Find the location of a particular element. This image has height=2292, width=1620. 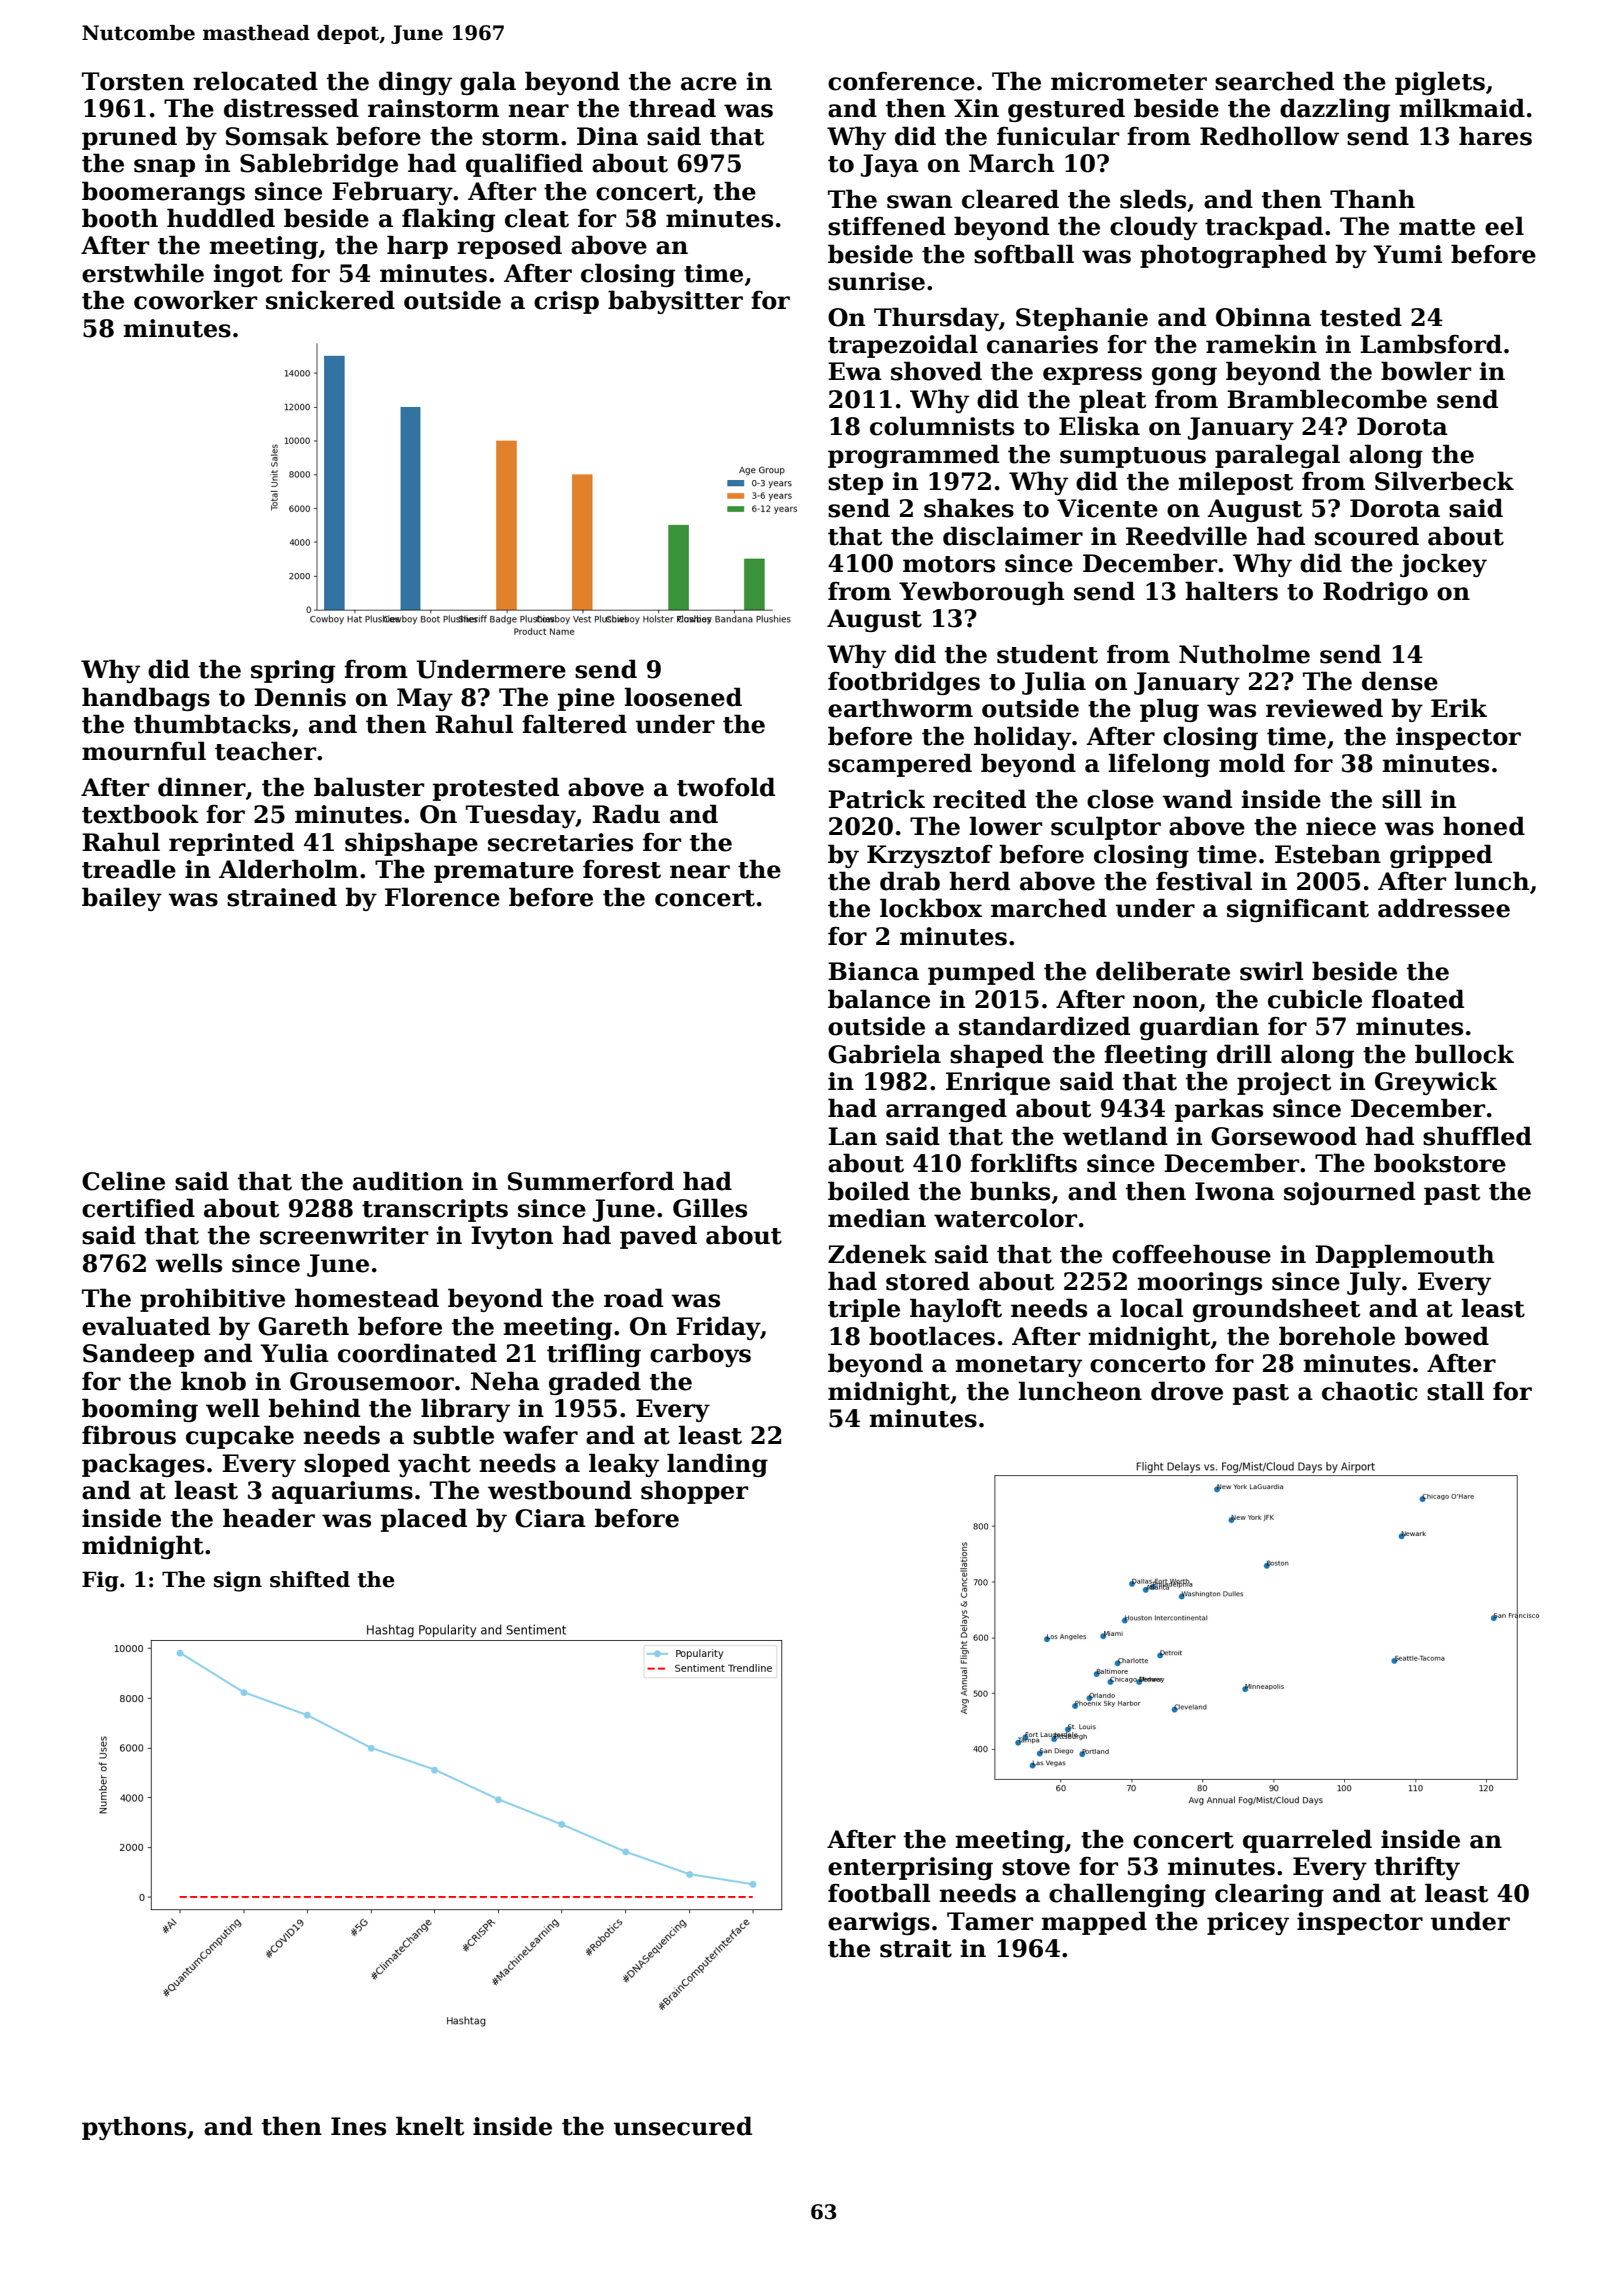

piglets is located at coordinates (1440, 83).
